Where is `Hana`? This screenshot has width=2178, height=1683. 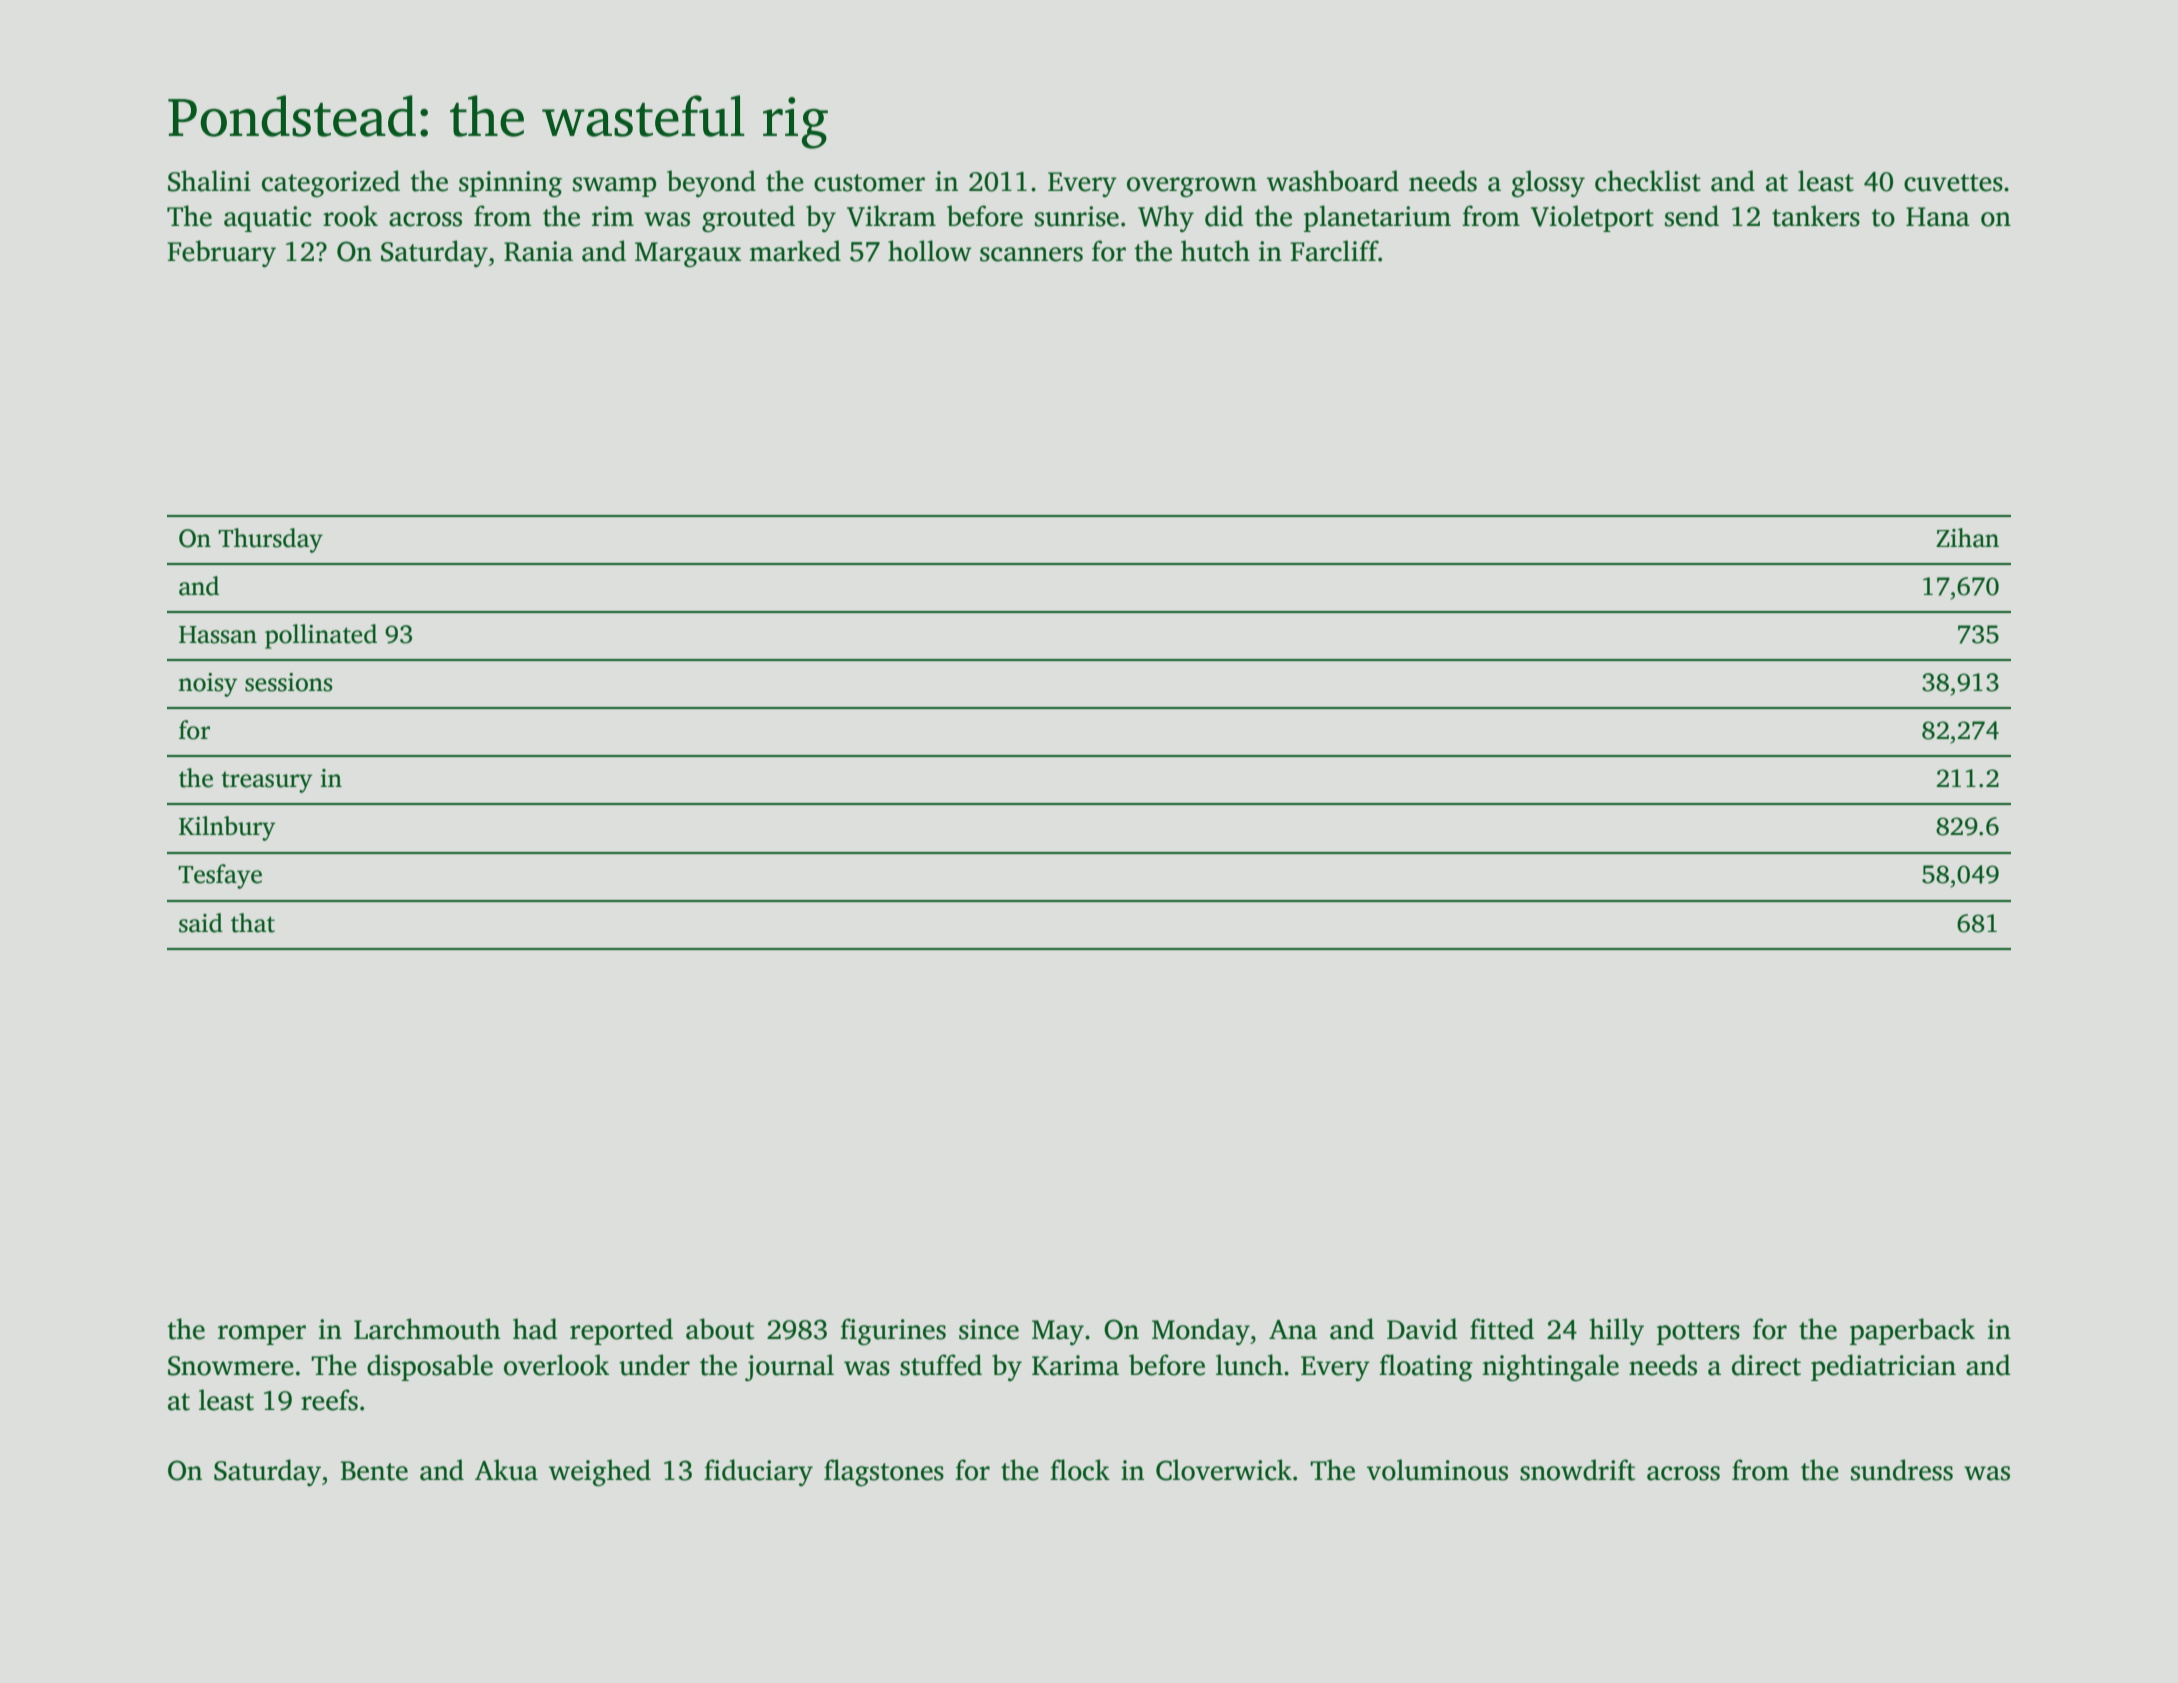
Hana is located at coordinates (1938, 217).
